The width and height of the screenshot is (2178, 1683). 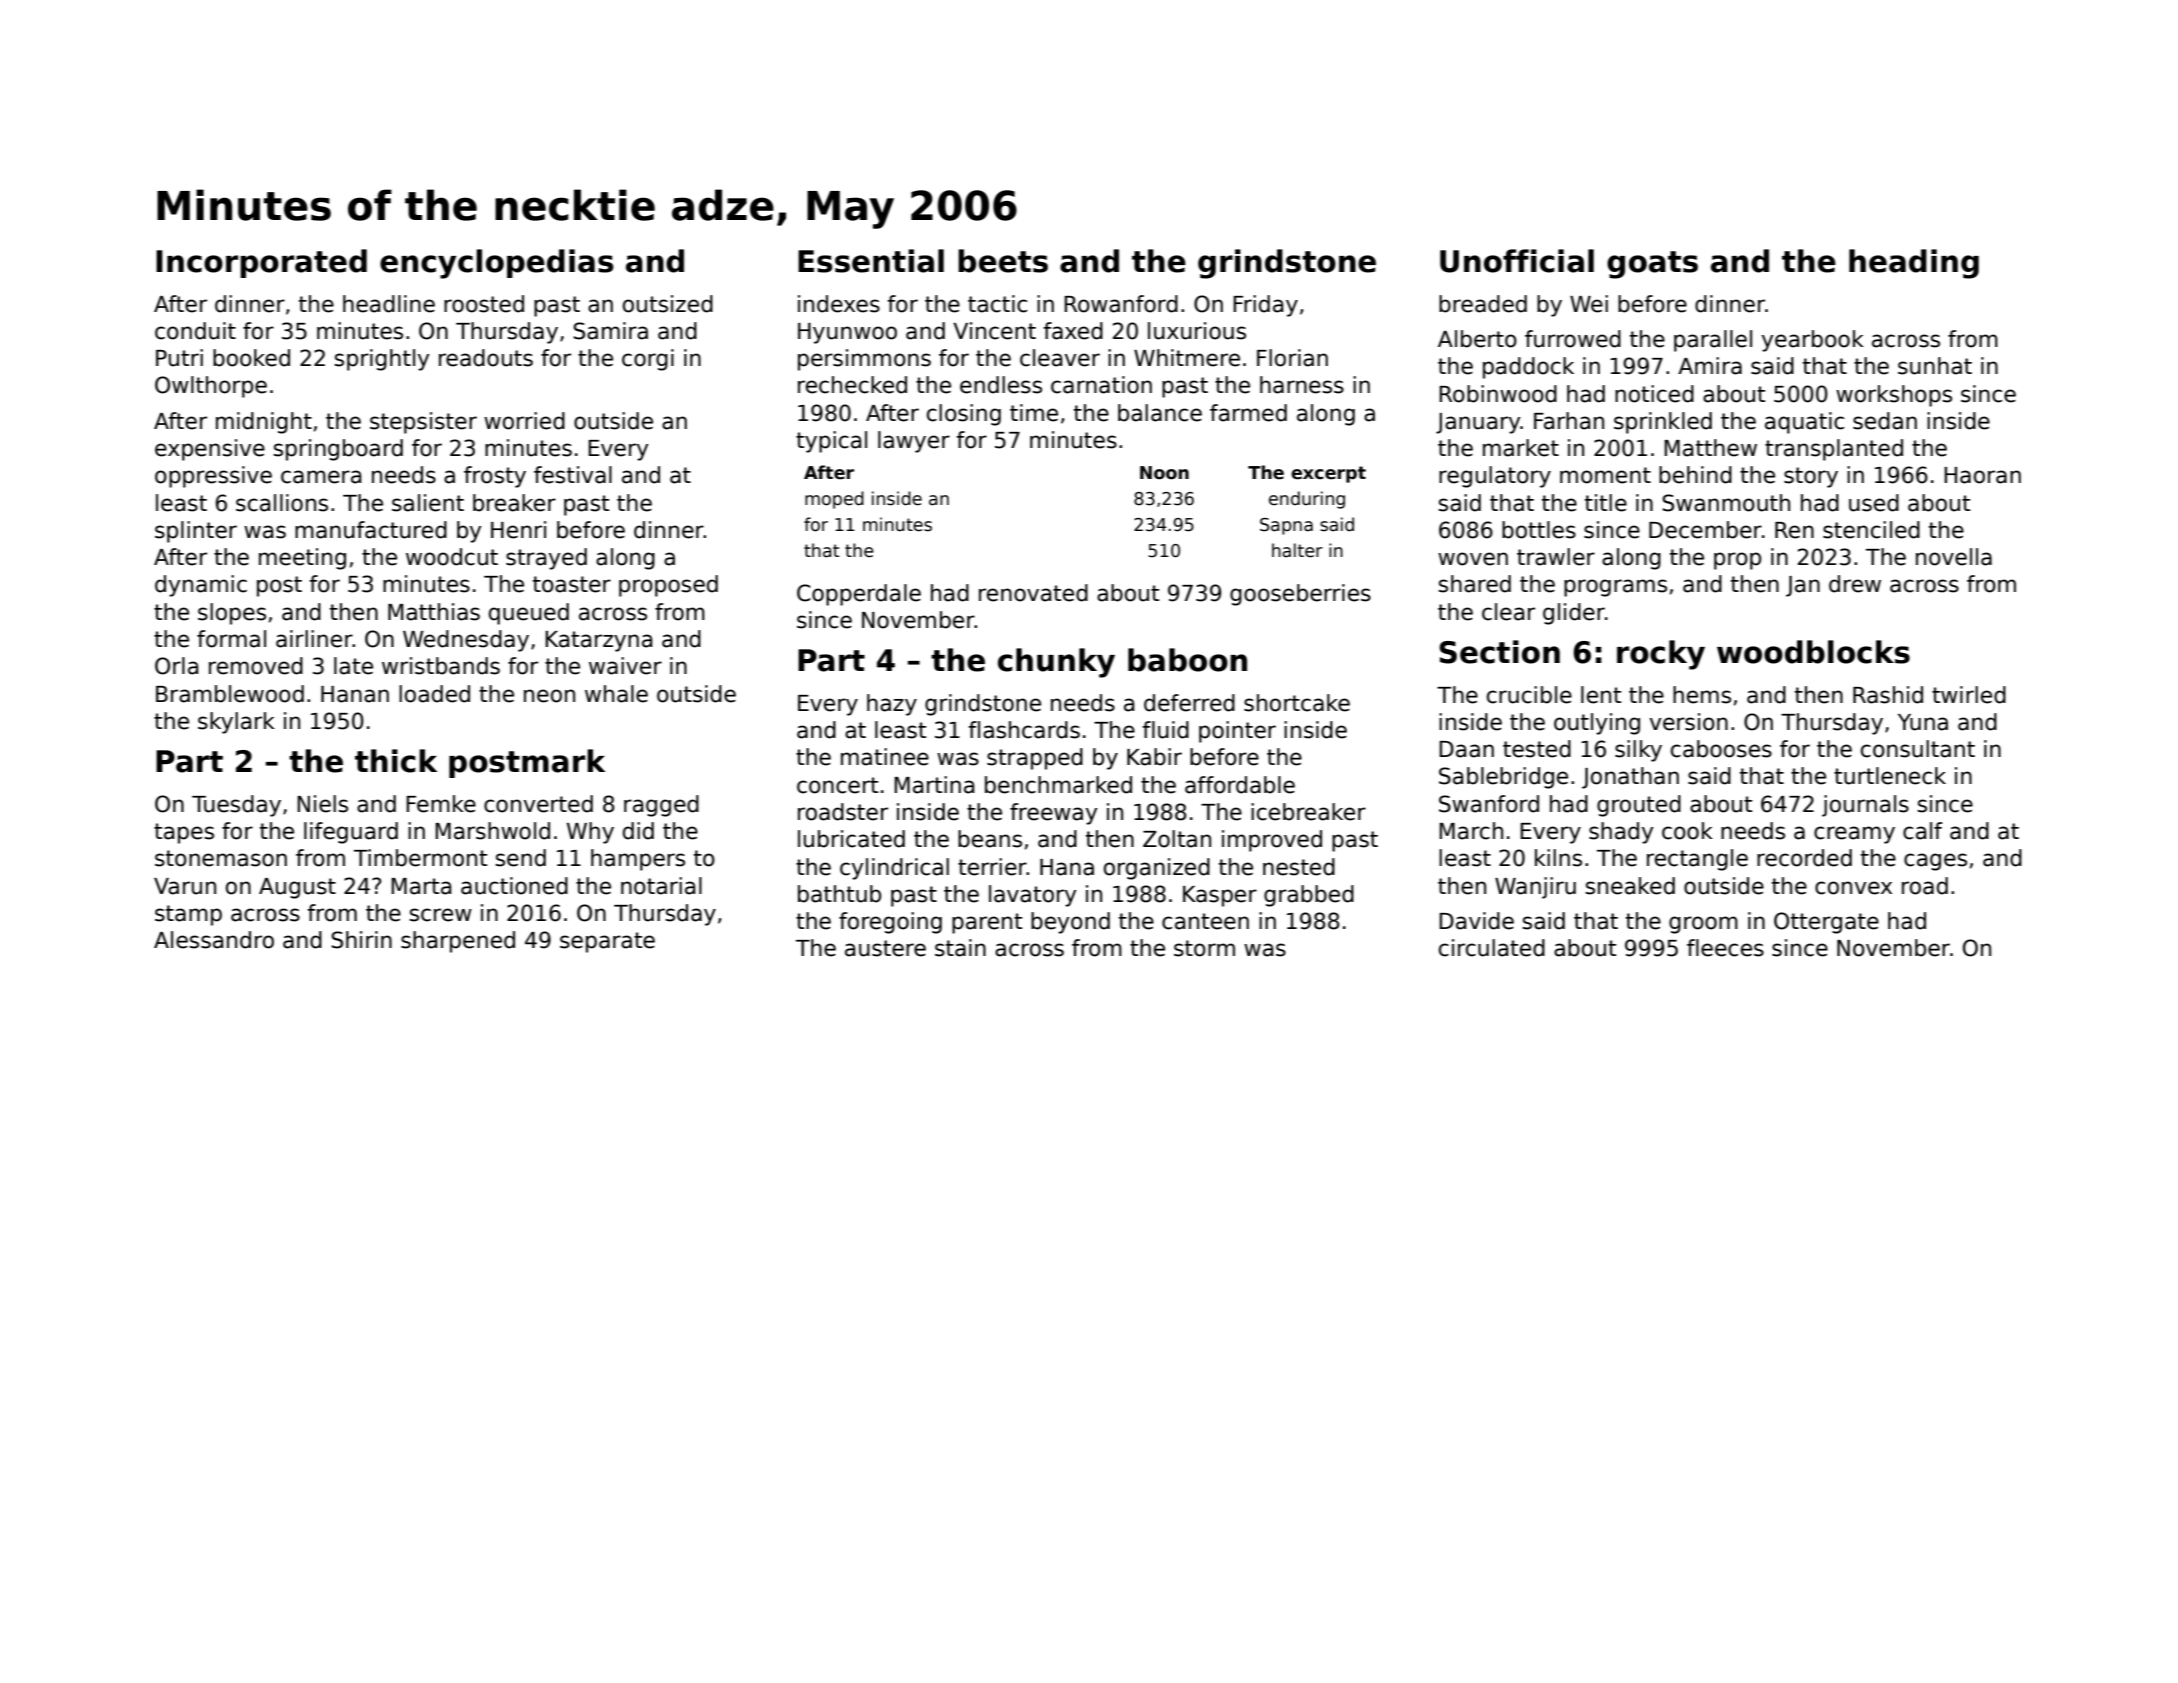 I want to click on groom, so click(x=1703, y=925).
